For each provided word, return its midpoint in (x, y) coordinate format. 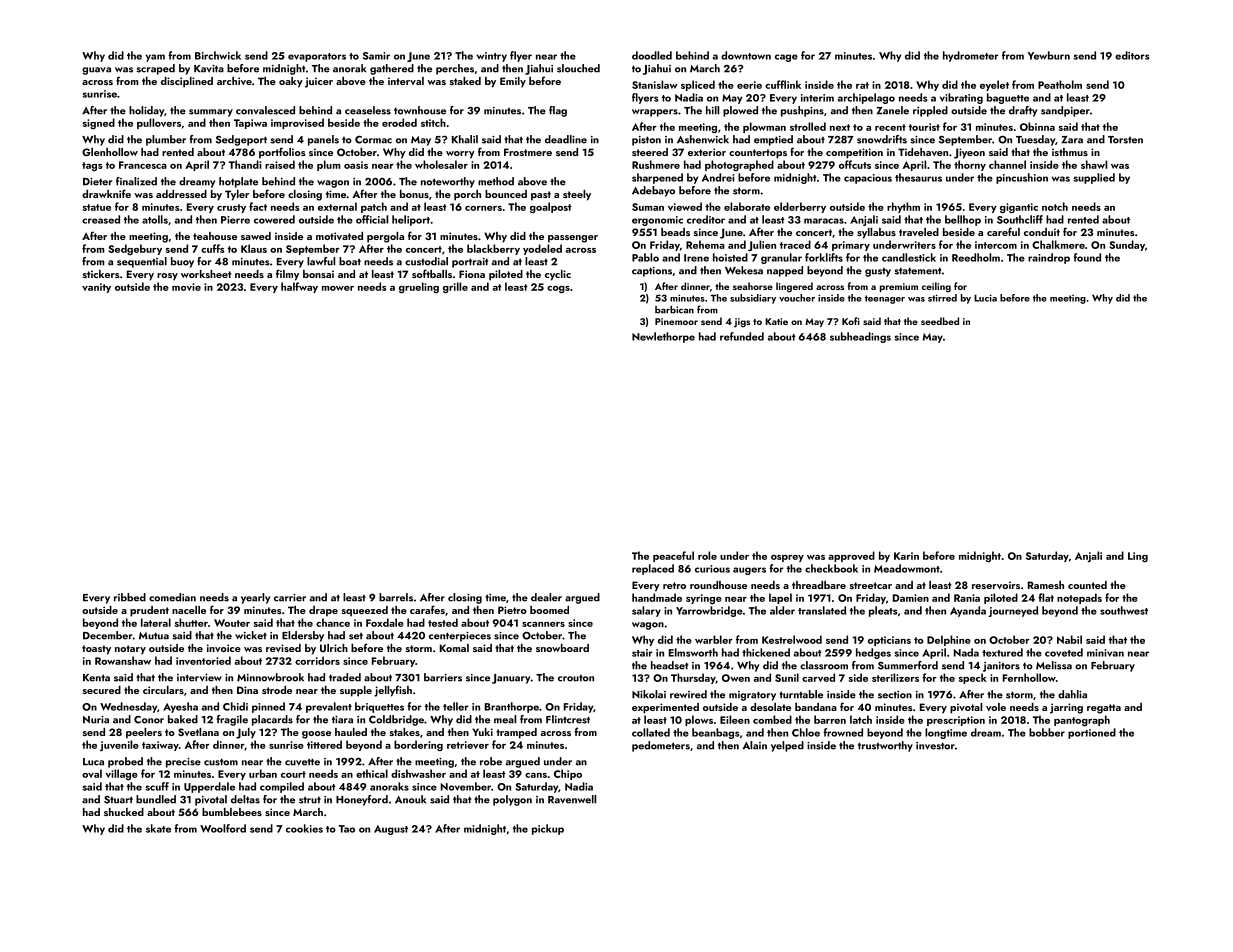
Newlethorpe (663, 337)
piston (646, 141)
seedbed (940, 321)
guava (96, 71)
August (391, 830)
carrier (290, 598)
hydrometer (970, 56)
